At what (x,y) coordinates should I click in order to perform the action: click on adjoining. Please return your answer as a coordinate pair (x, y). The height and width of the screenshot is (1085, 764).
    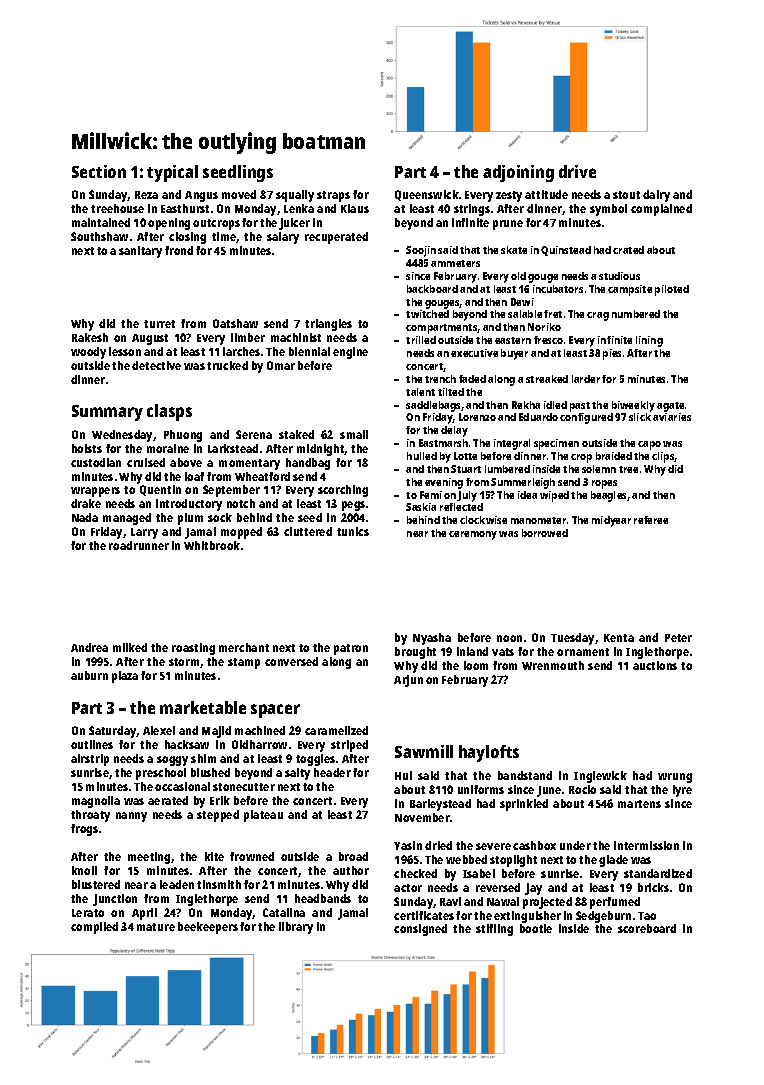
    Looking at the image, I should click on (518, 173).
